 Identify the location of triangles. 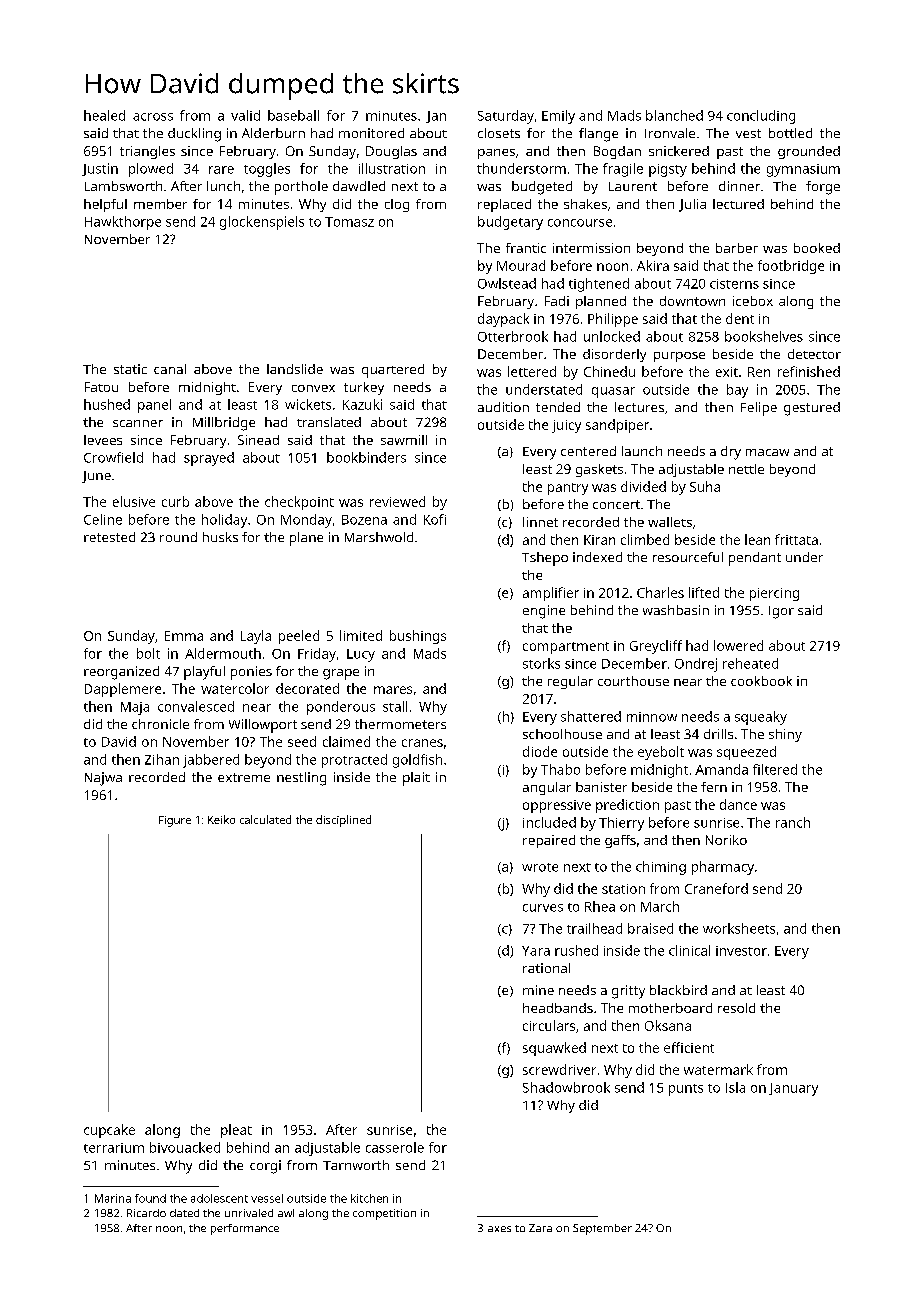
(147, 152).
